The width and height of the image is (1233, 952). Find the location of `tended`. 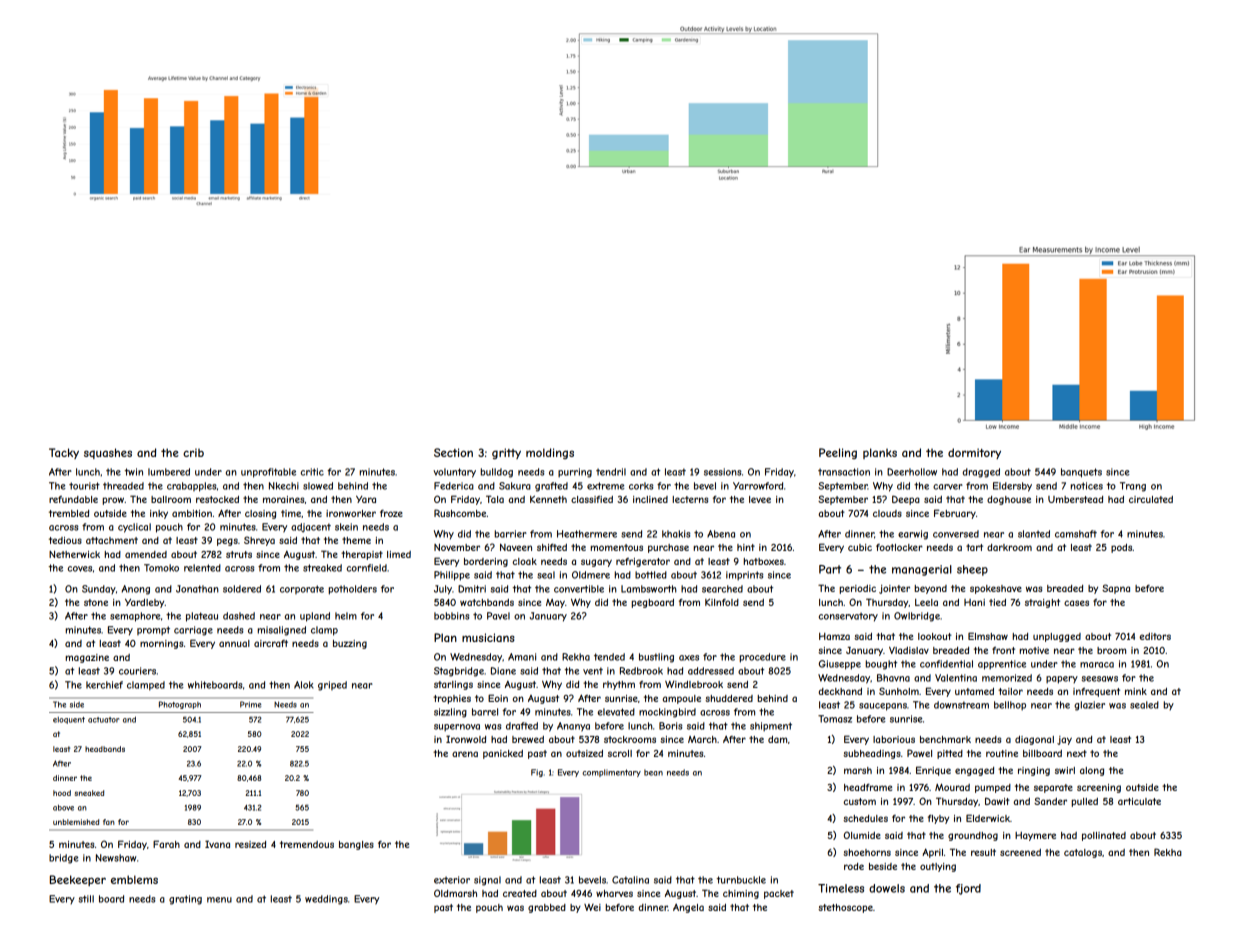

tended is located at coordinates (609, 657).
